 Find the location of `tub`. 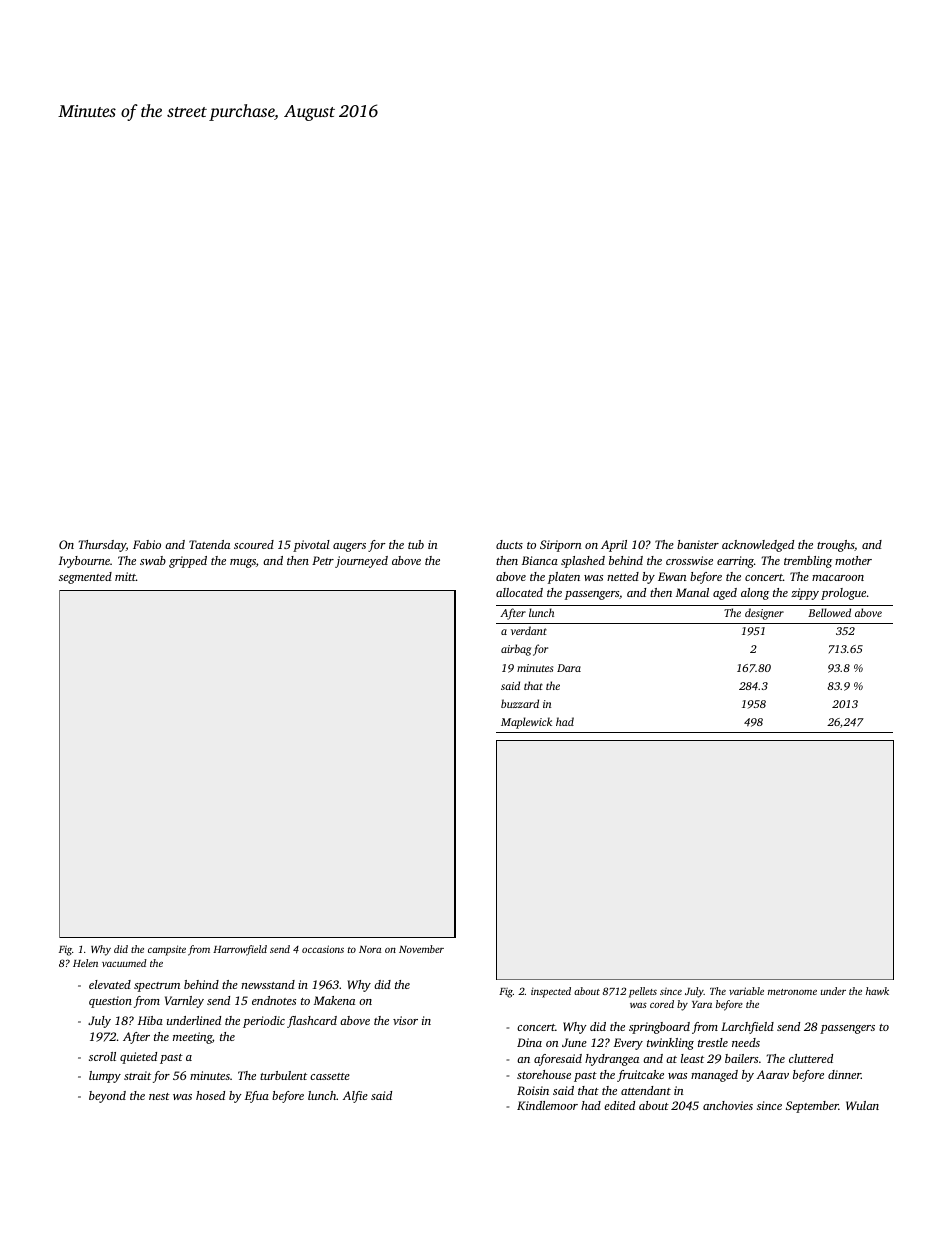

tub is located at coordinates (416, 544).
